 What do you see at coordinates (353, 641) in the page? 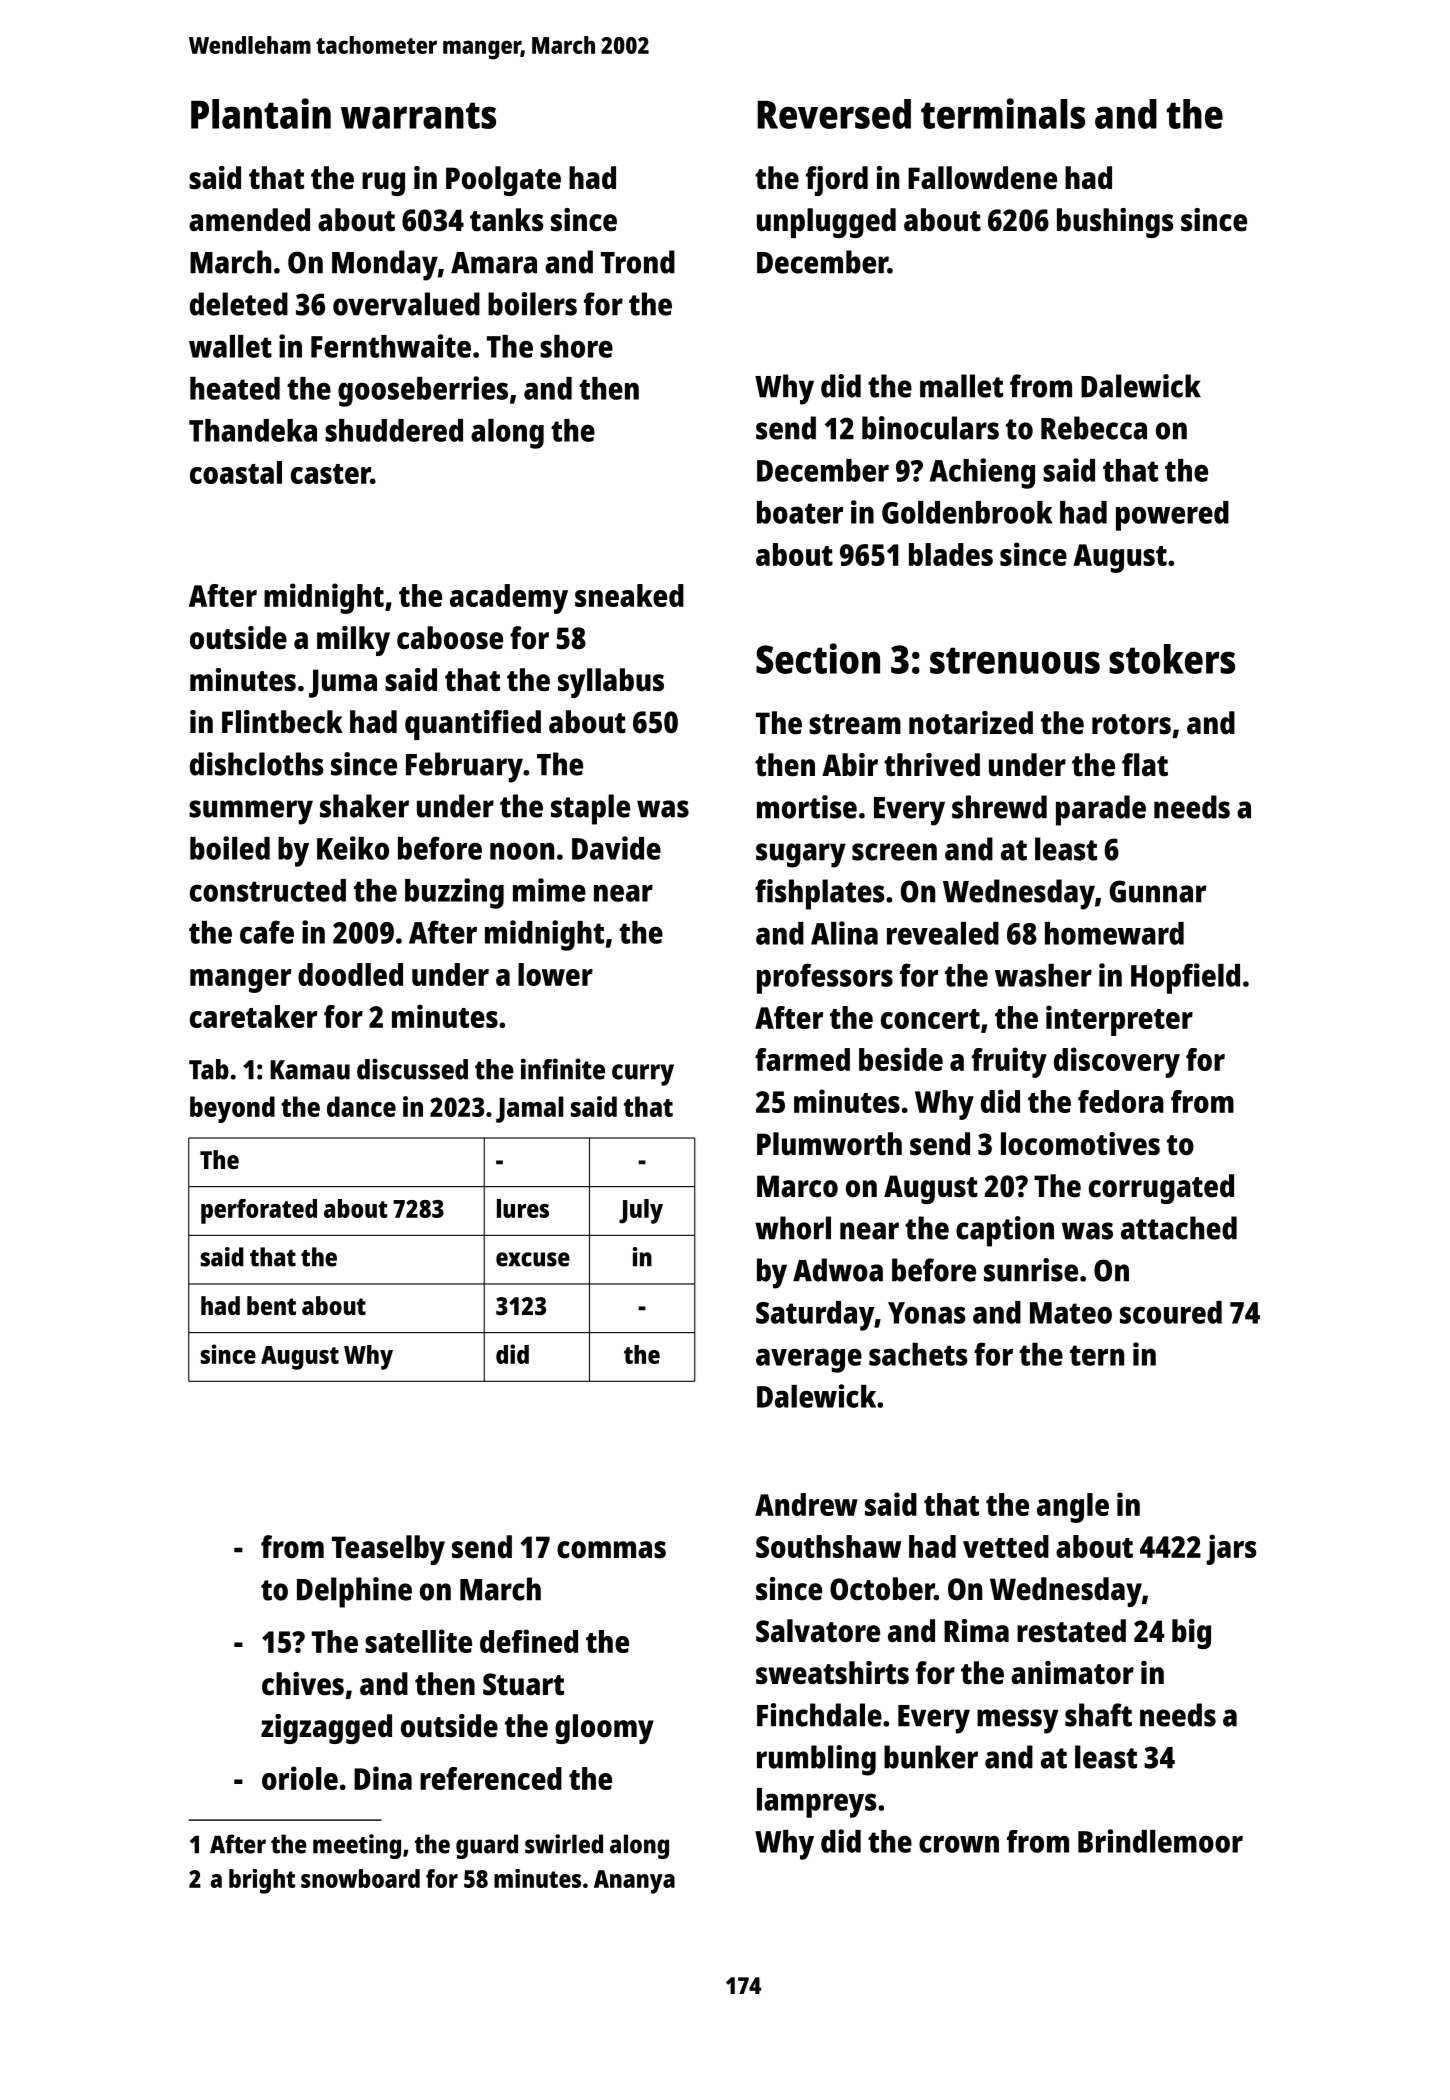
I see `milky` at bounding box center [353, 641].
